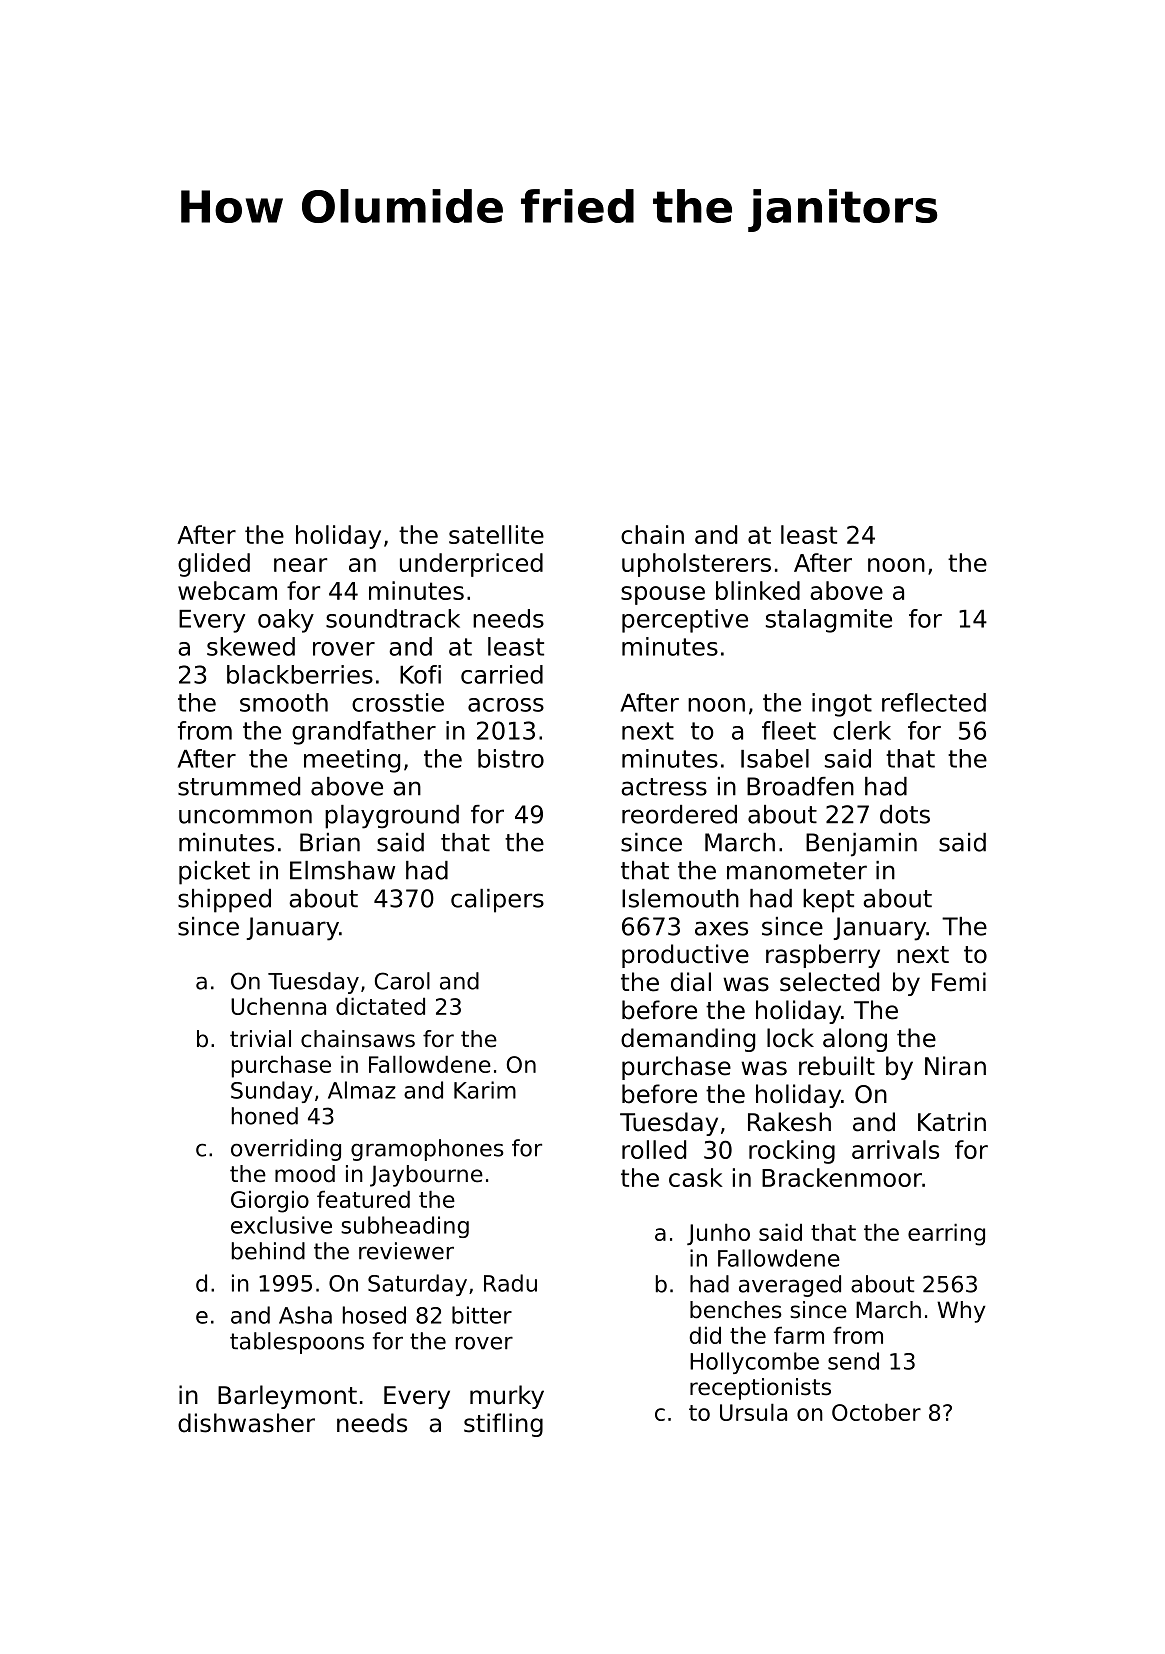  I want to click on dishwasher, so click(246, 1423).
